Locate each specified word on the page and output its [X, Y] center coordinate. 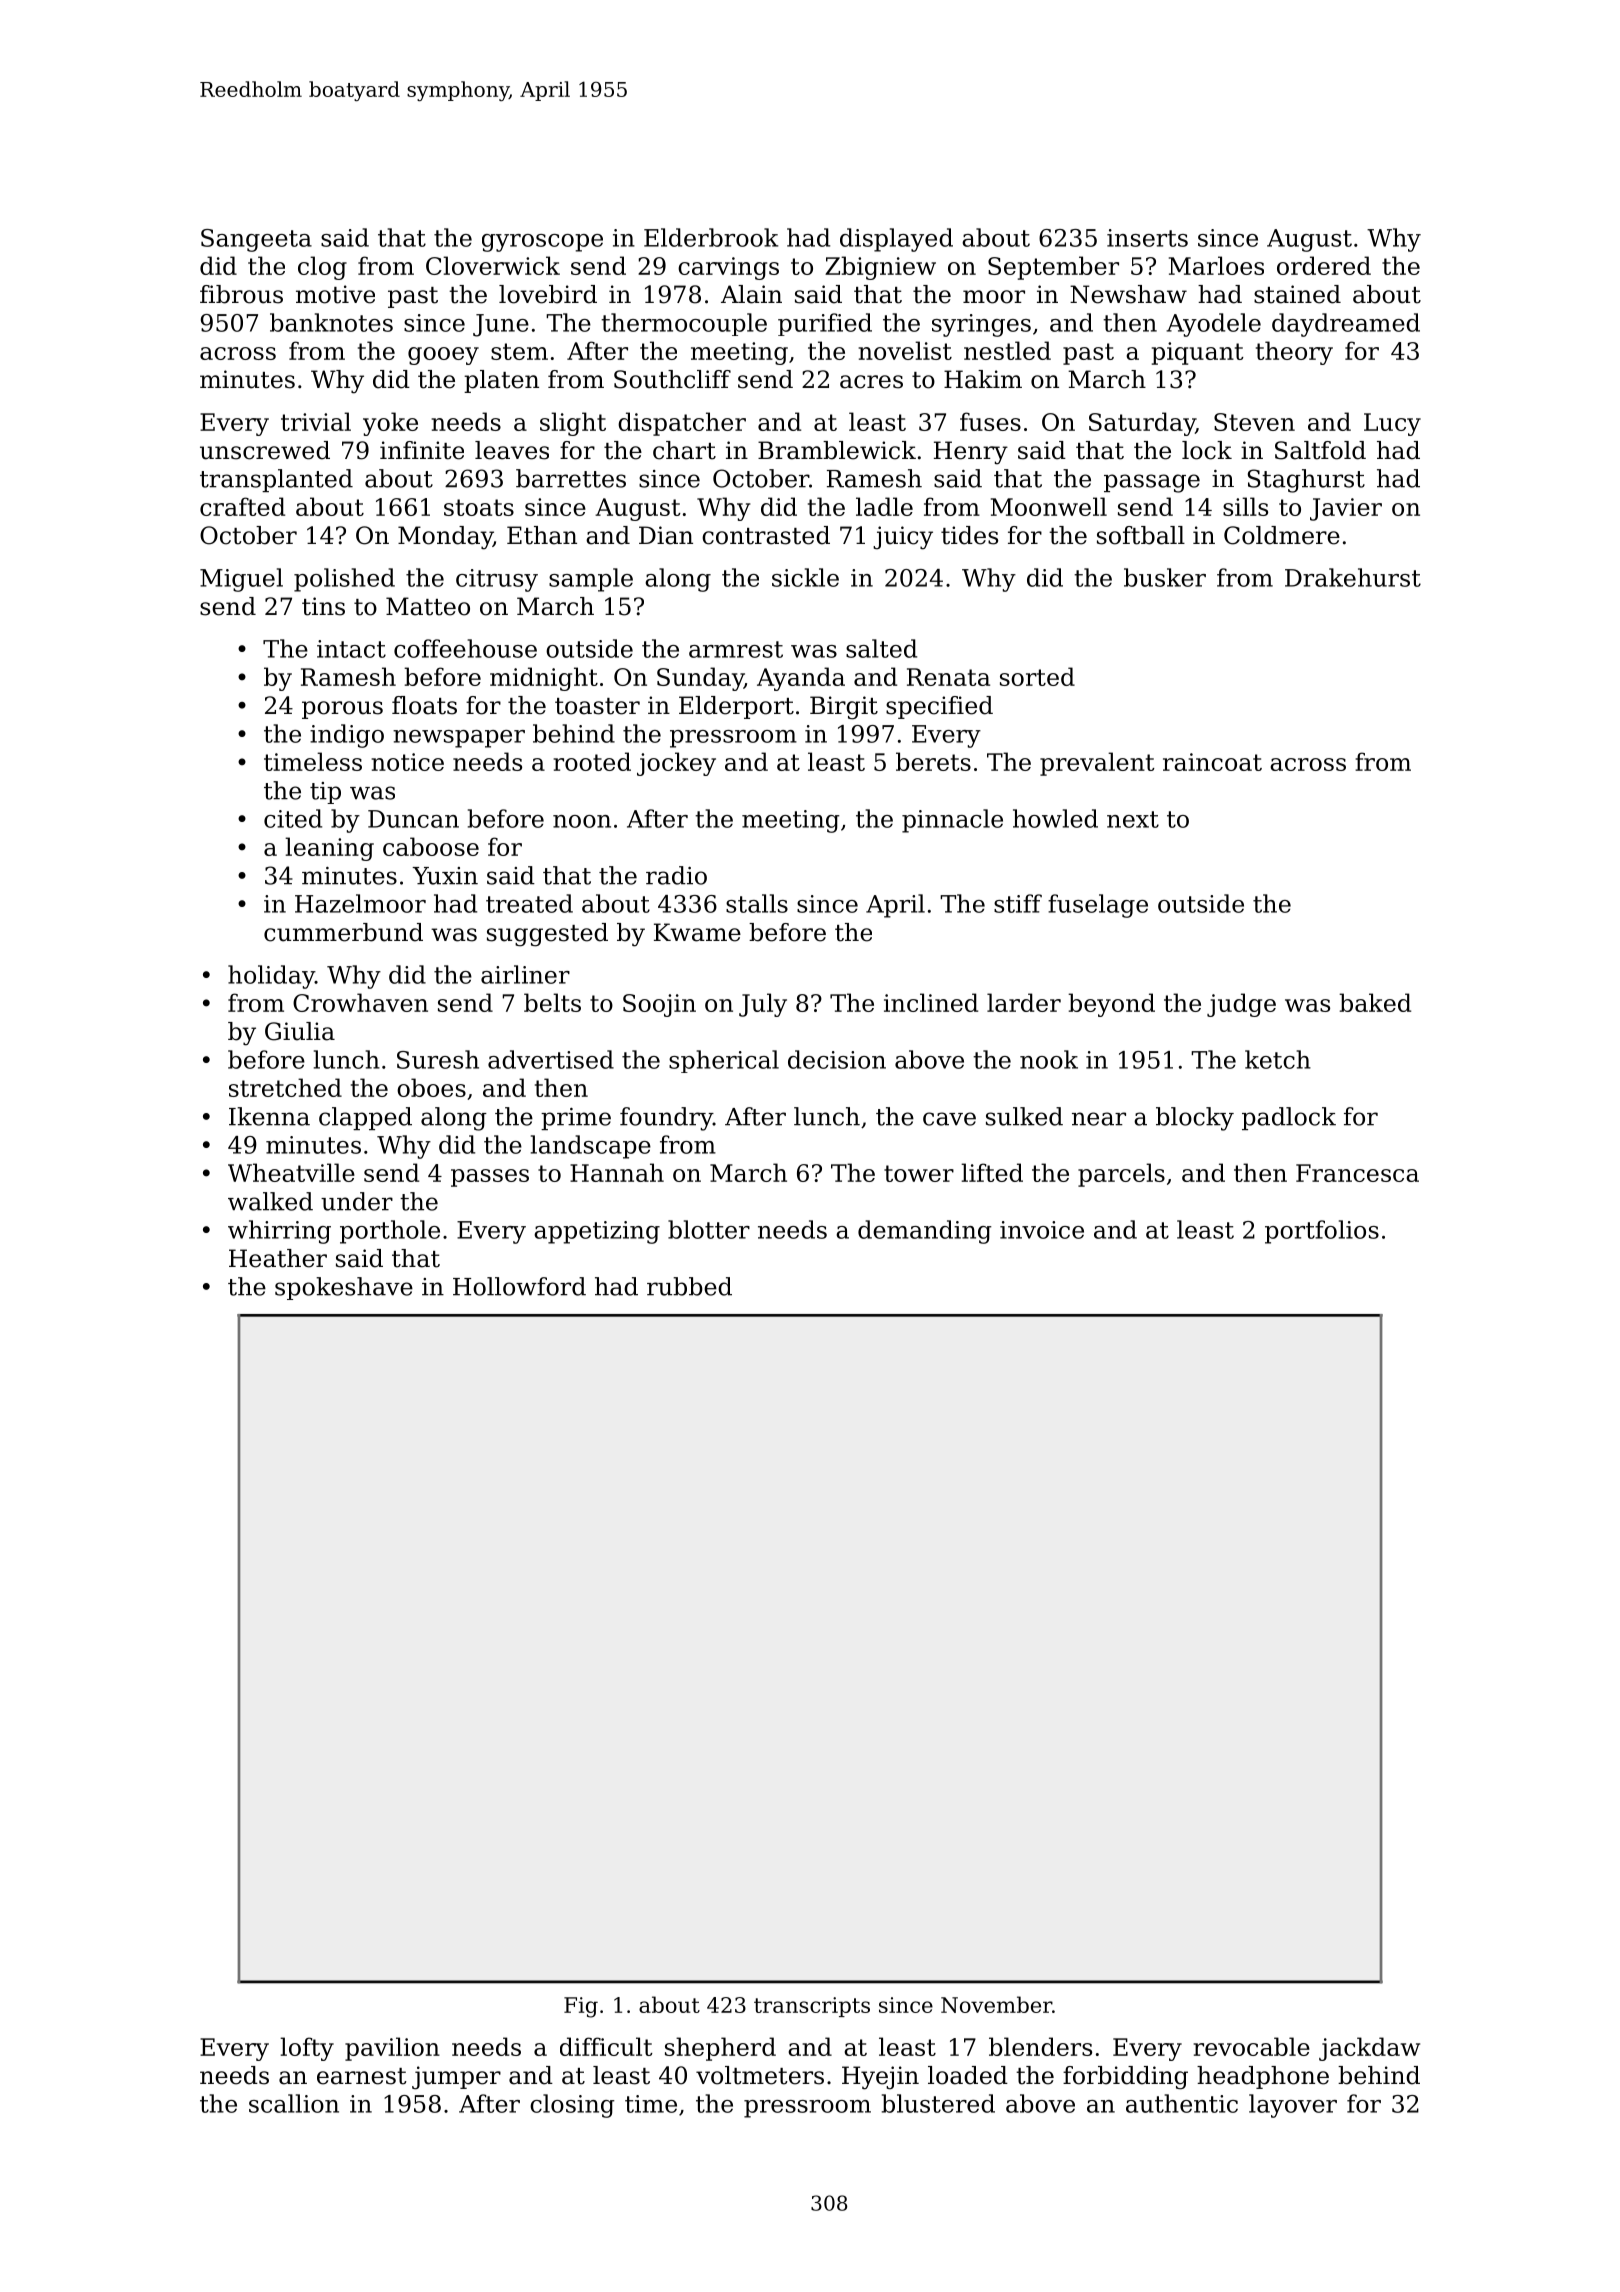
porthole [390, 1232]
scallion [294, 2103]
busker [1165, 577]
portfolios [1322, 1232]
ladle [884, 506]
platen [501, 381]
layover [1293, 2106]
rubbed [689, 1286]
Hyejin [880, 2078]
